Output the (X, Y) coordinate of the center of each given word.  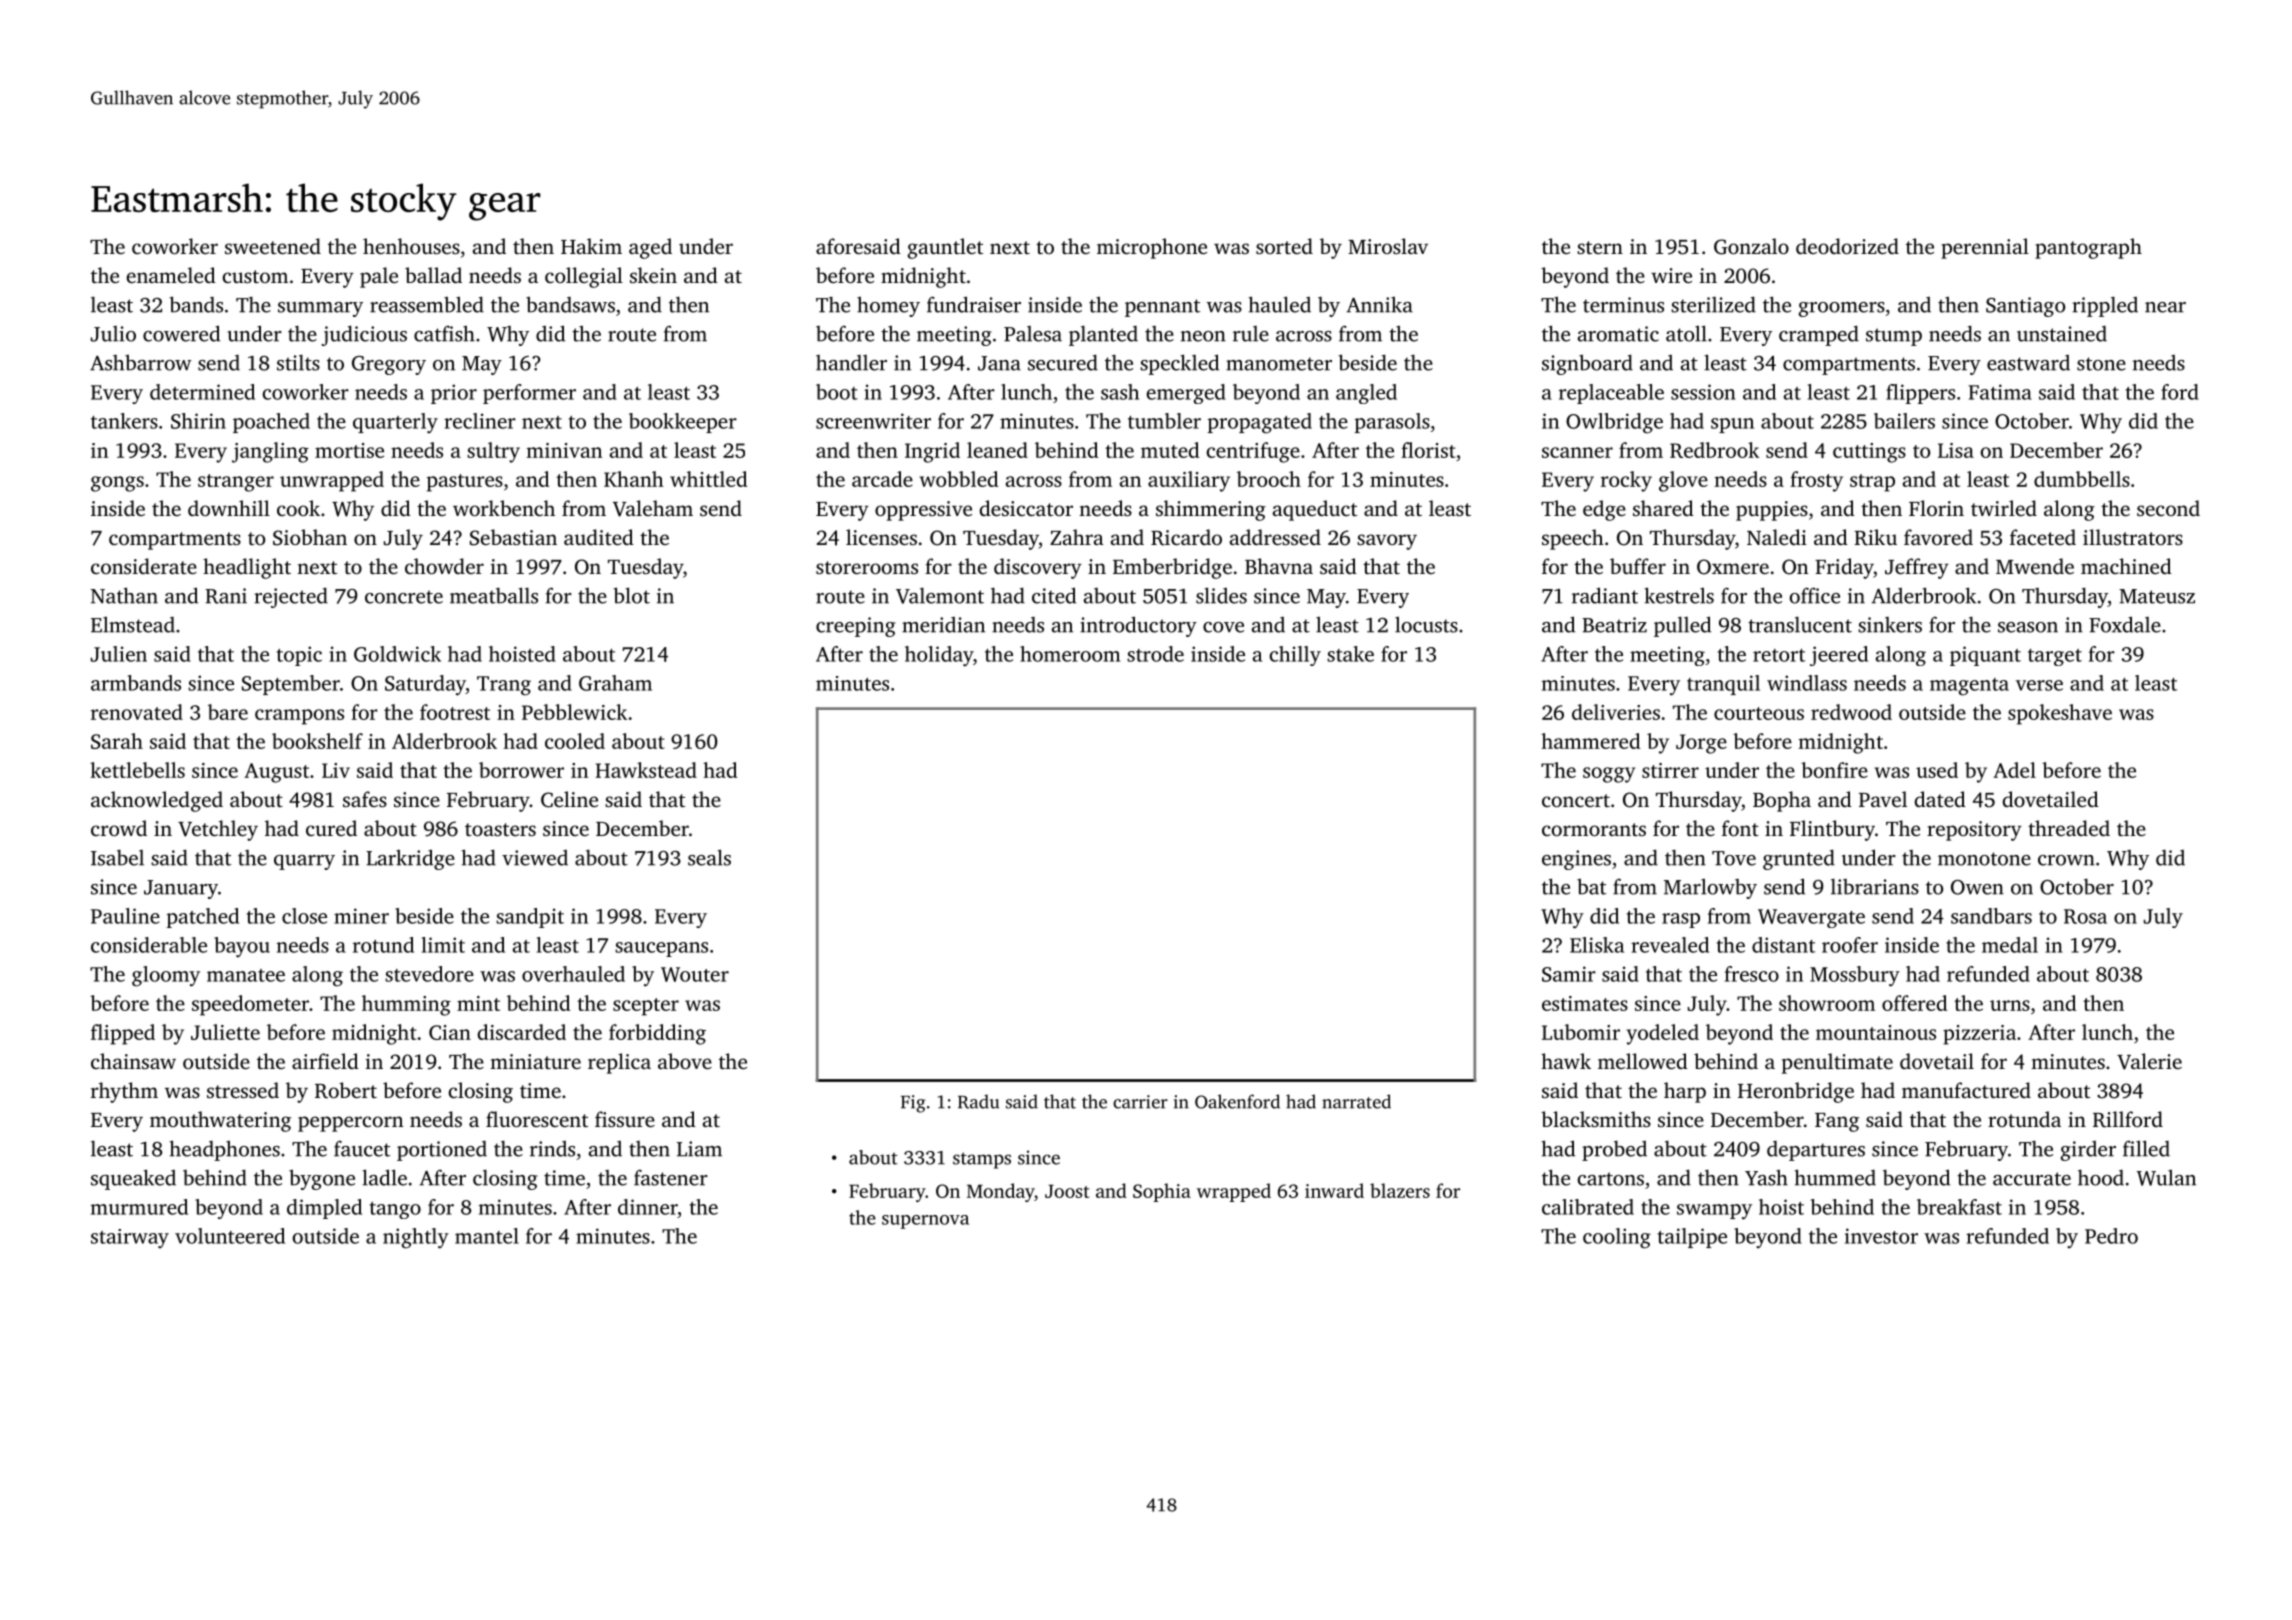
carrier (1140, 1102)
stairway (130, 1239)
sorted (1284, 246)
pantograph (2088, 248)
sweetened (273, 246)
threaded (2069, 828)
